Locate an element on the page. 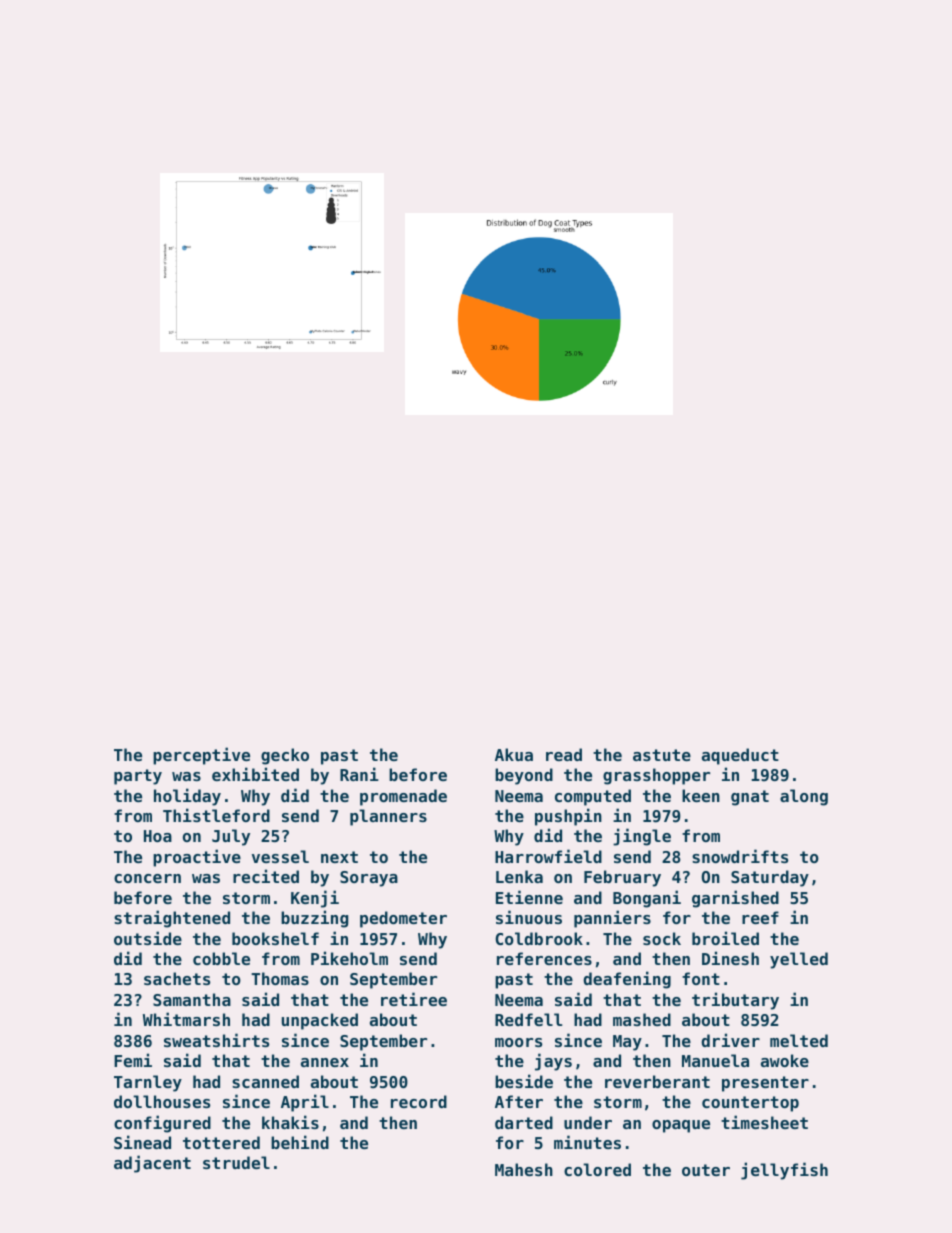 This image has width=952, height=1233. recited is located at coordinates (266, 876).
